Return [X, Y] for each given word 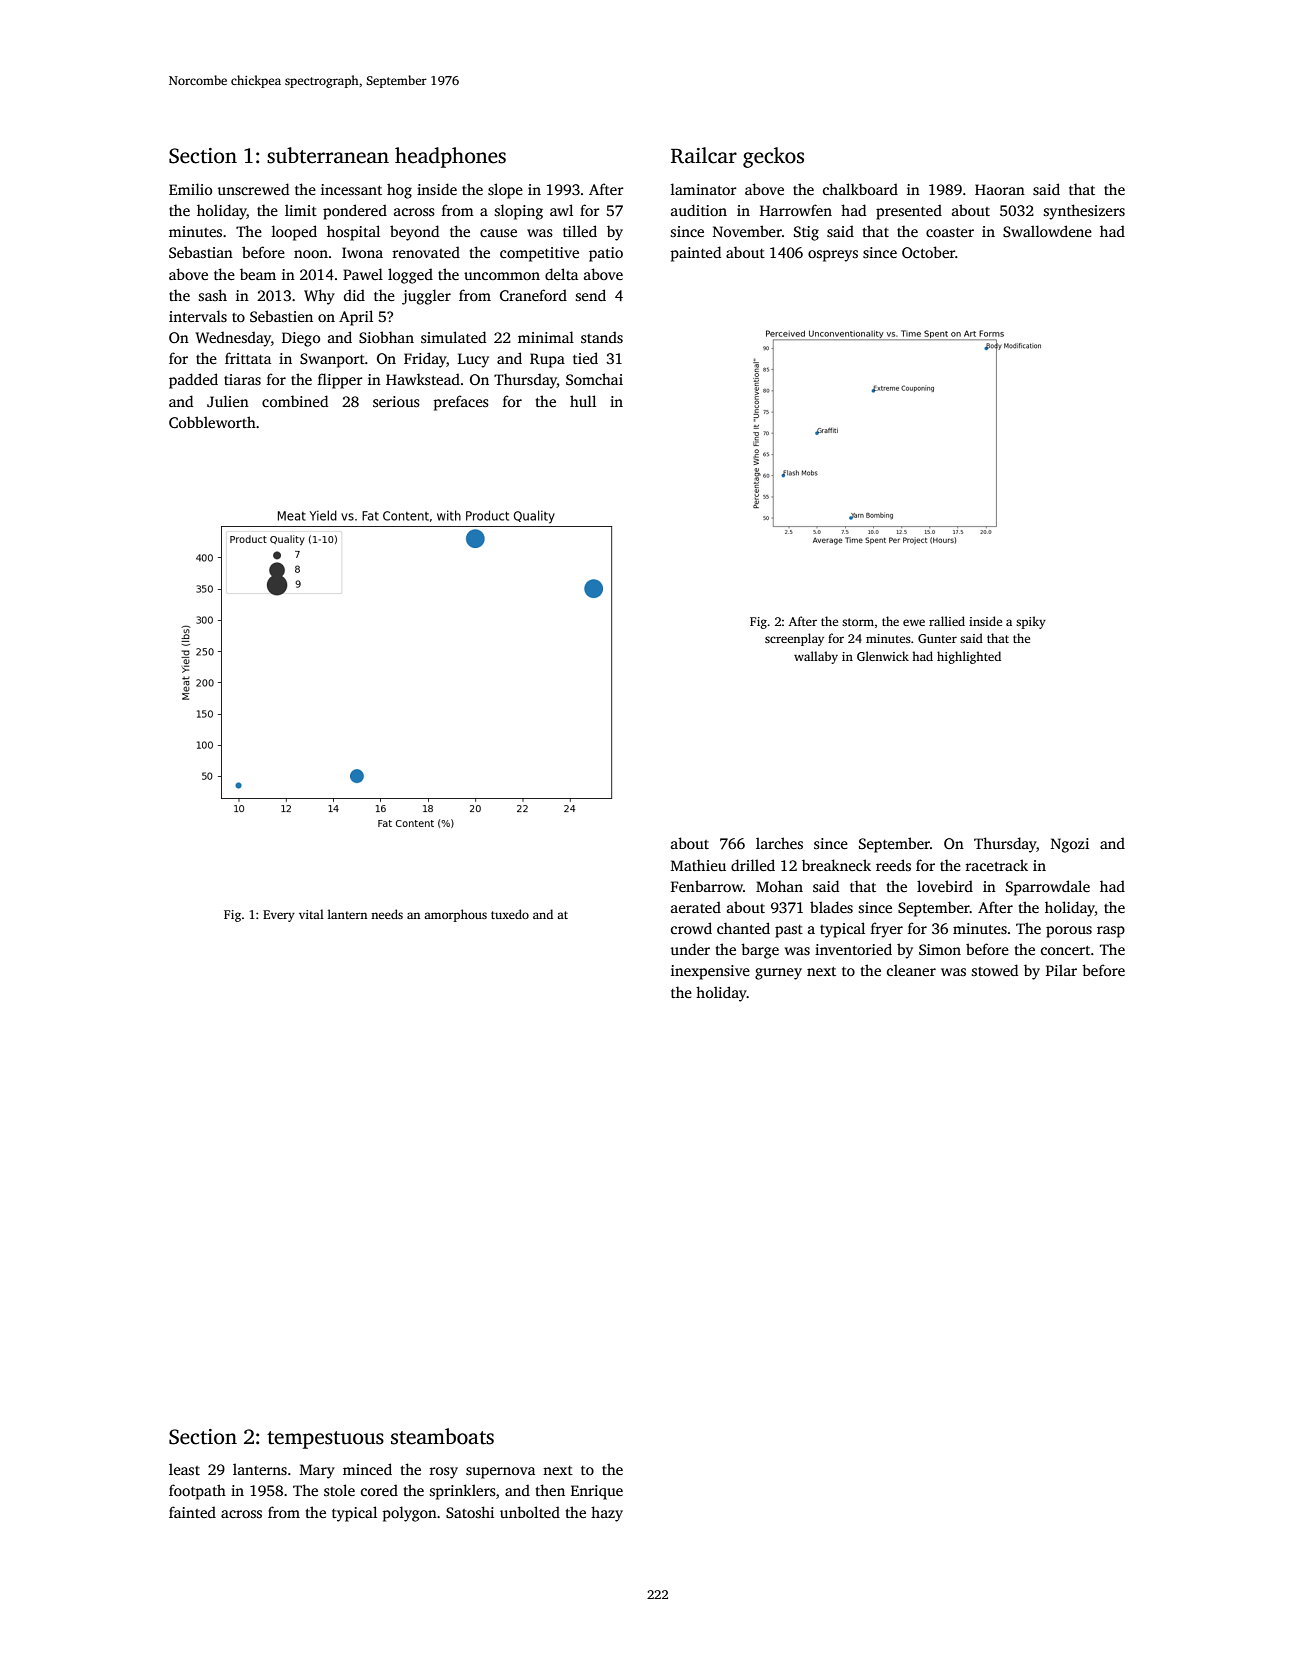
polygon [410, 1514]
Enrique [597, 1492]
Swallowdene [1047, 231]
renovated [426, 252]
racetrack [997, 865]
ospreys [833, 256]
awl [561, 210]
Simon [940, 949]
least [184, 1469]
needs [387, 914]
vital [311, 914]
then [550, 1490]
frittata [248, 358]
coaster [950, 232]
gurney [778, 974]
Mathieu [698, 865]
